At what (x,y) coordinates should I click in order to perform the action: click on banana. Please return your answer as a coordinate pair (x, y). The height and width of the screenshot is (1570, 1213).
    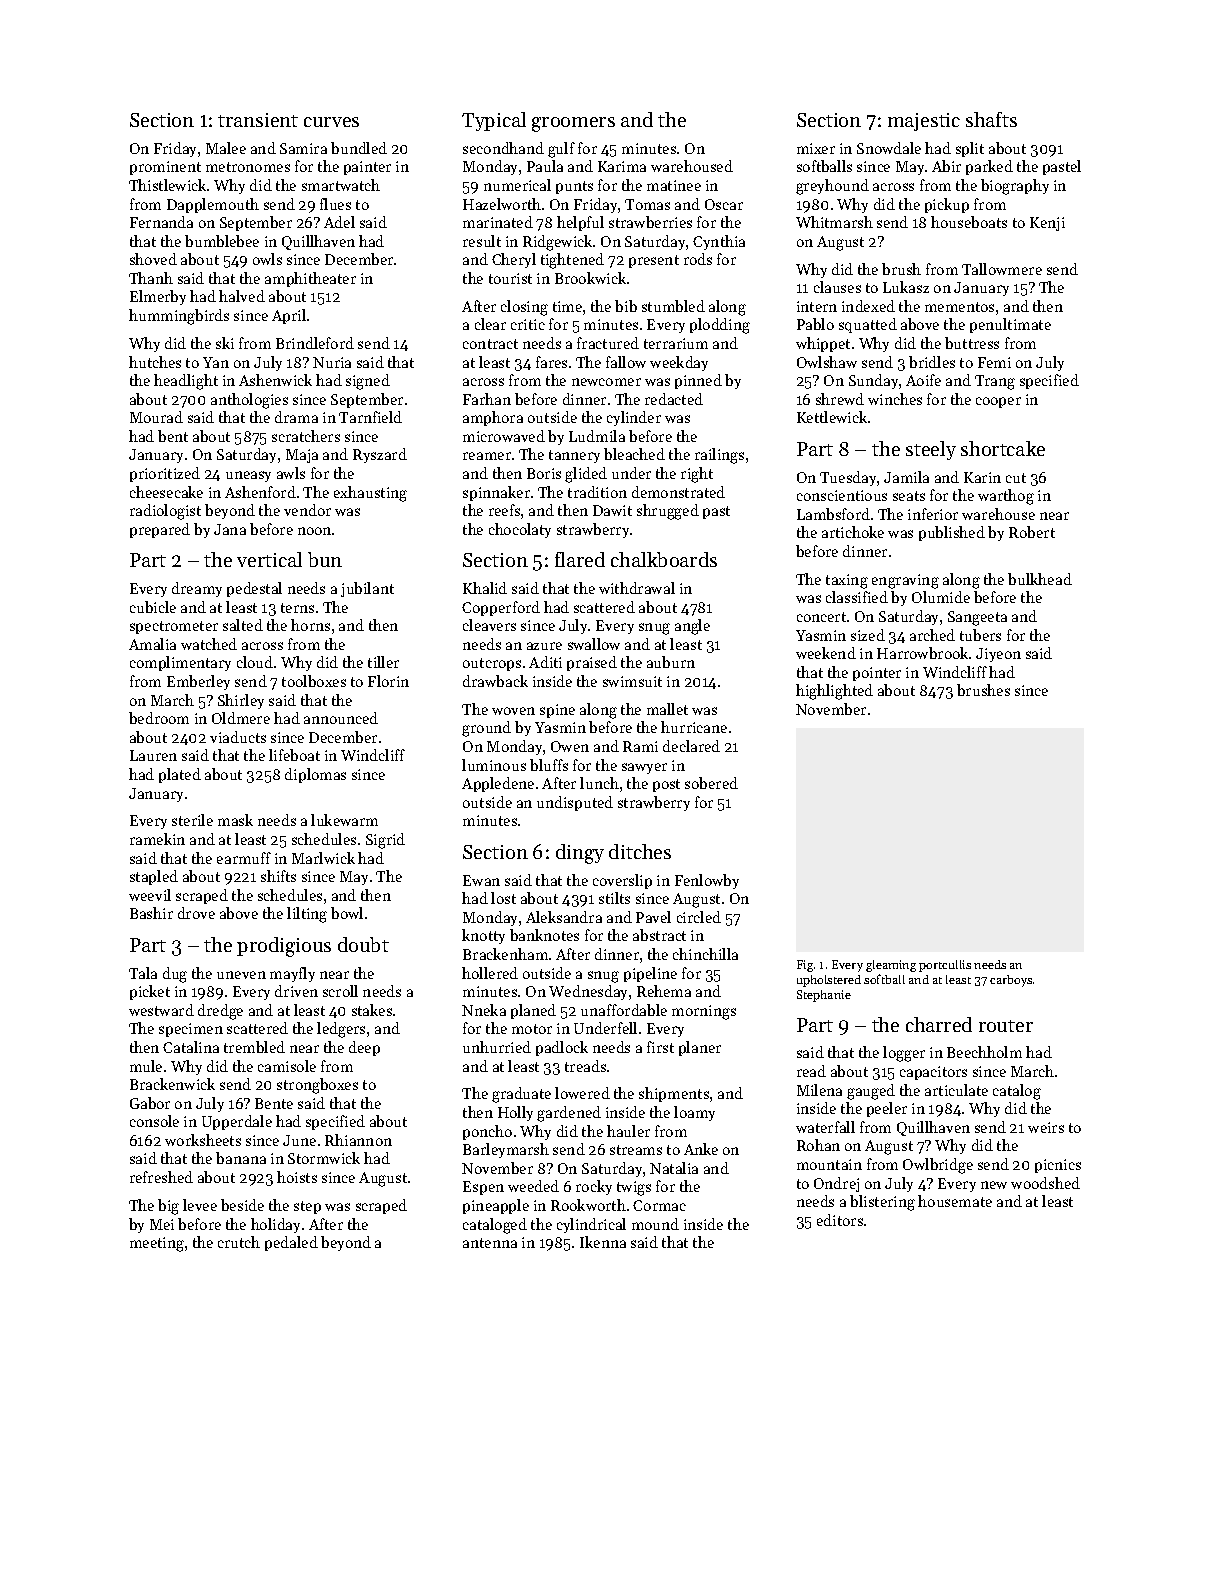
    Looking at the image, I should click on (241, 1158).
